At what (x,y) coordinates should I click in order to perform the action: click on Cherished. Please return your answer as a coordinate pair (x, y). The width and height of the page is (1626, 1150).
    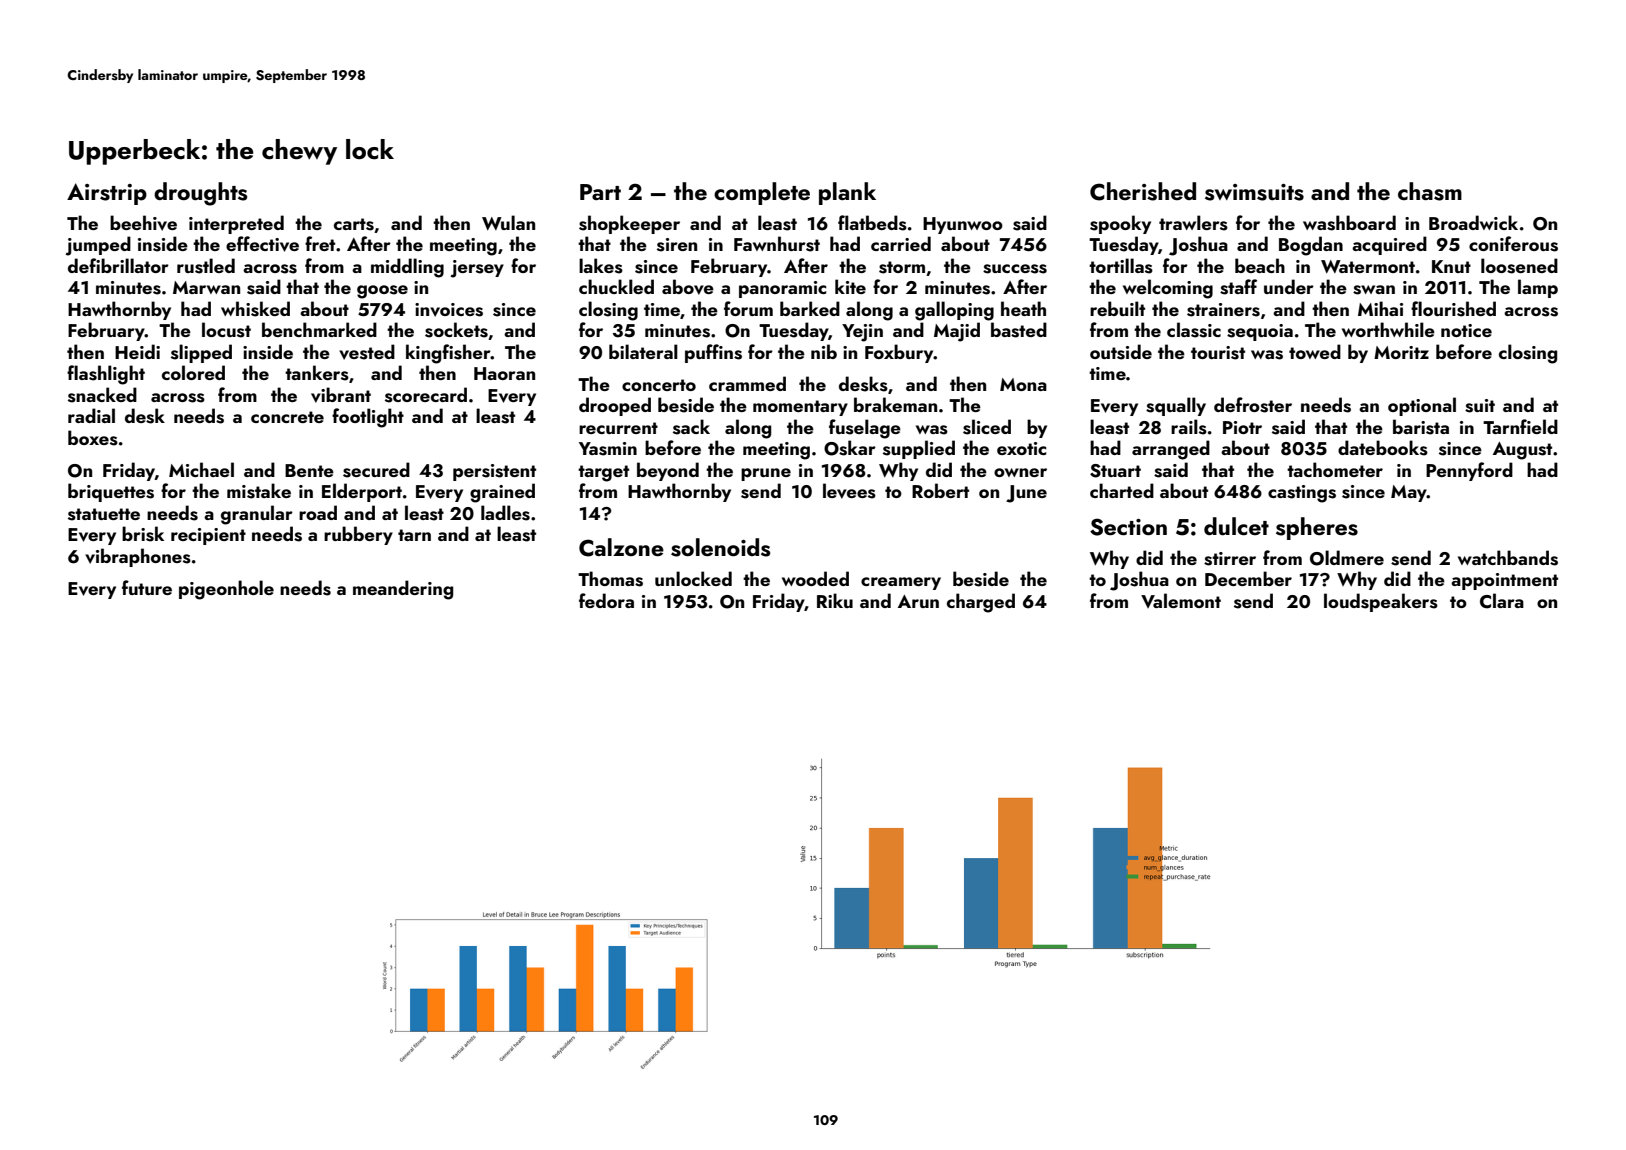
    Looking at the image, I should click on (1143, 191).
